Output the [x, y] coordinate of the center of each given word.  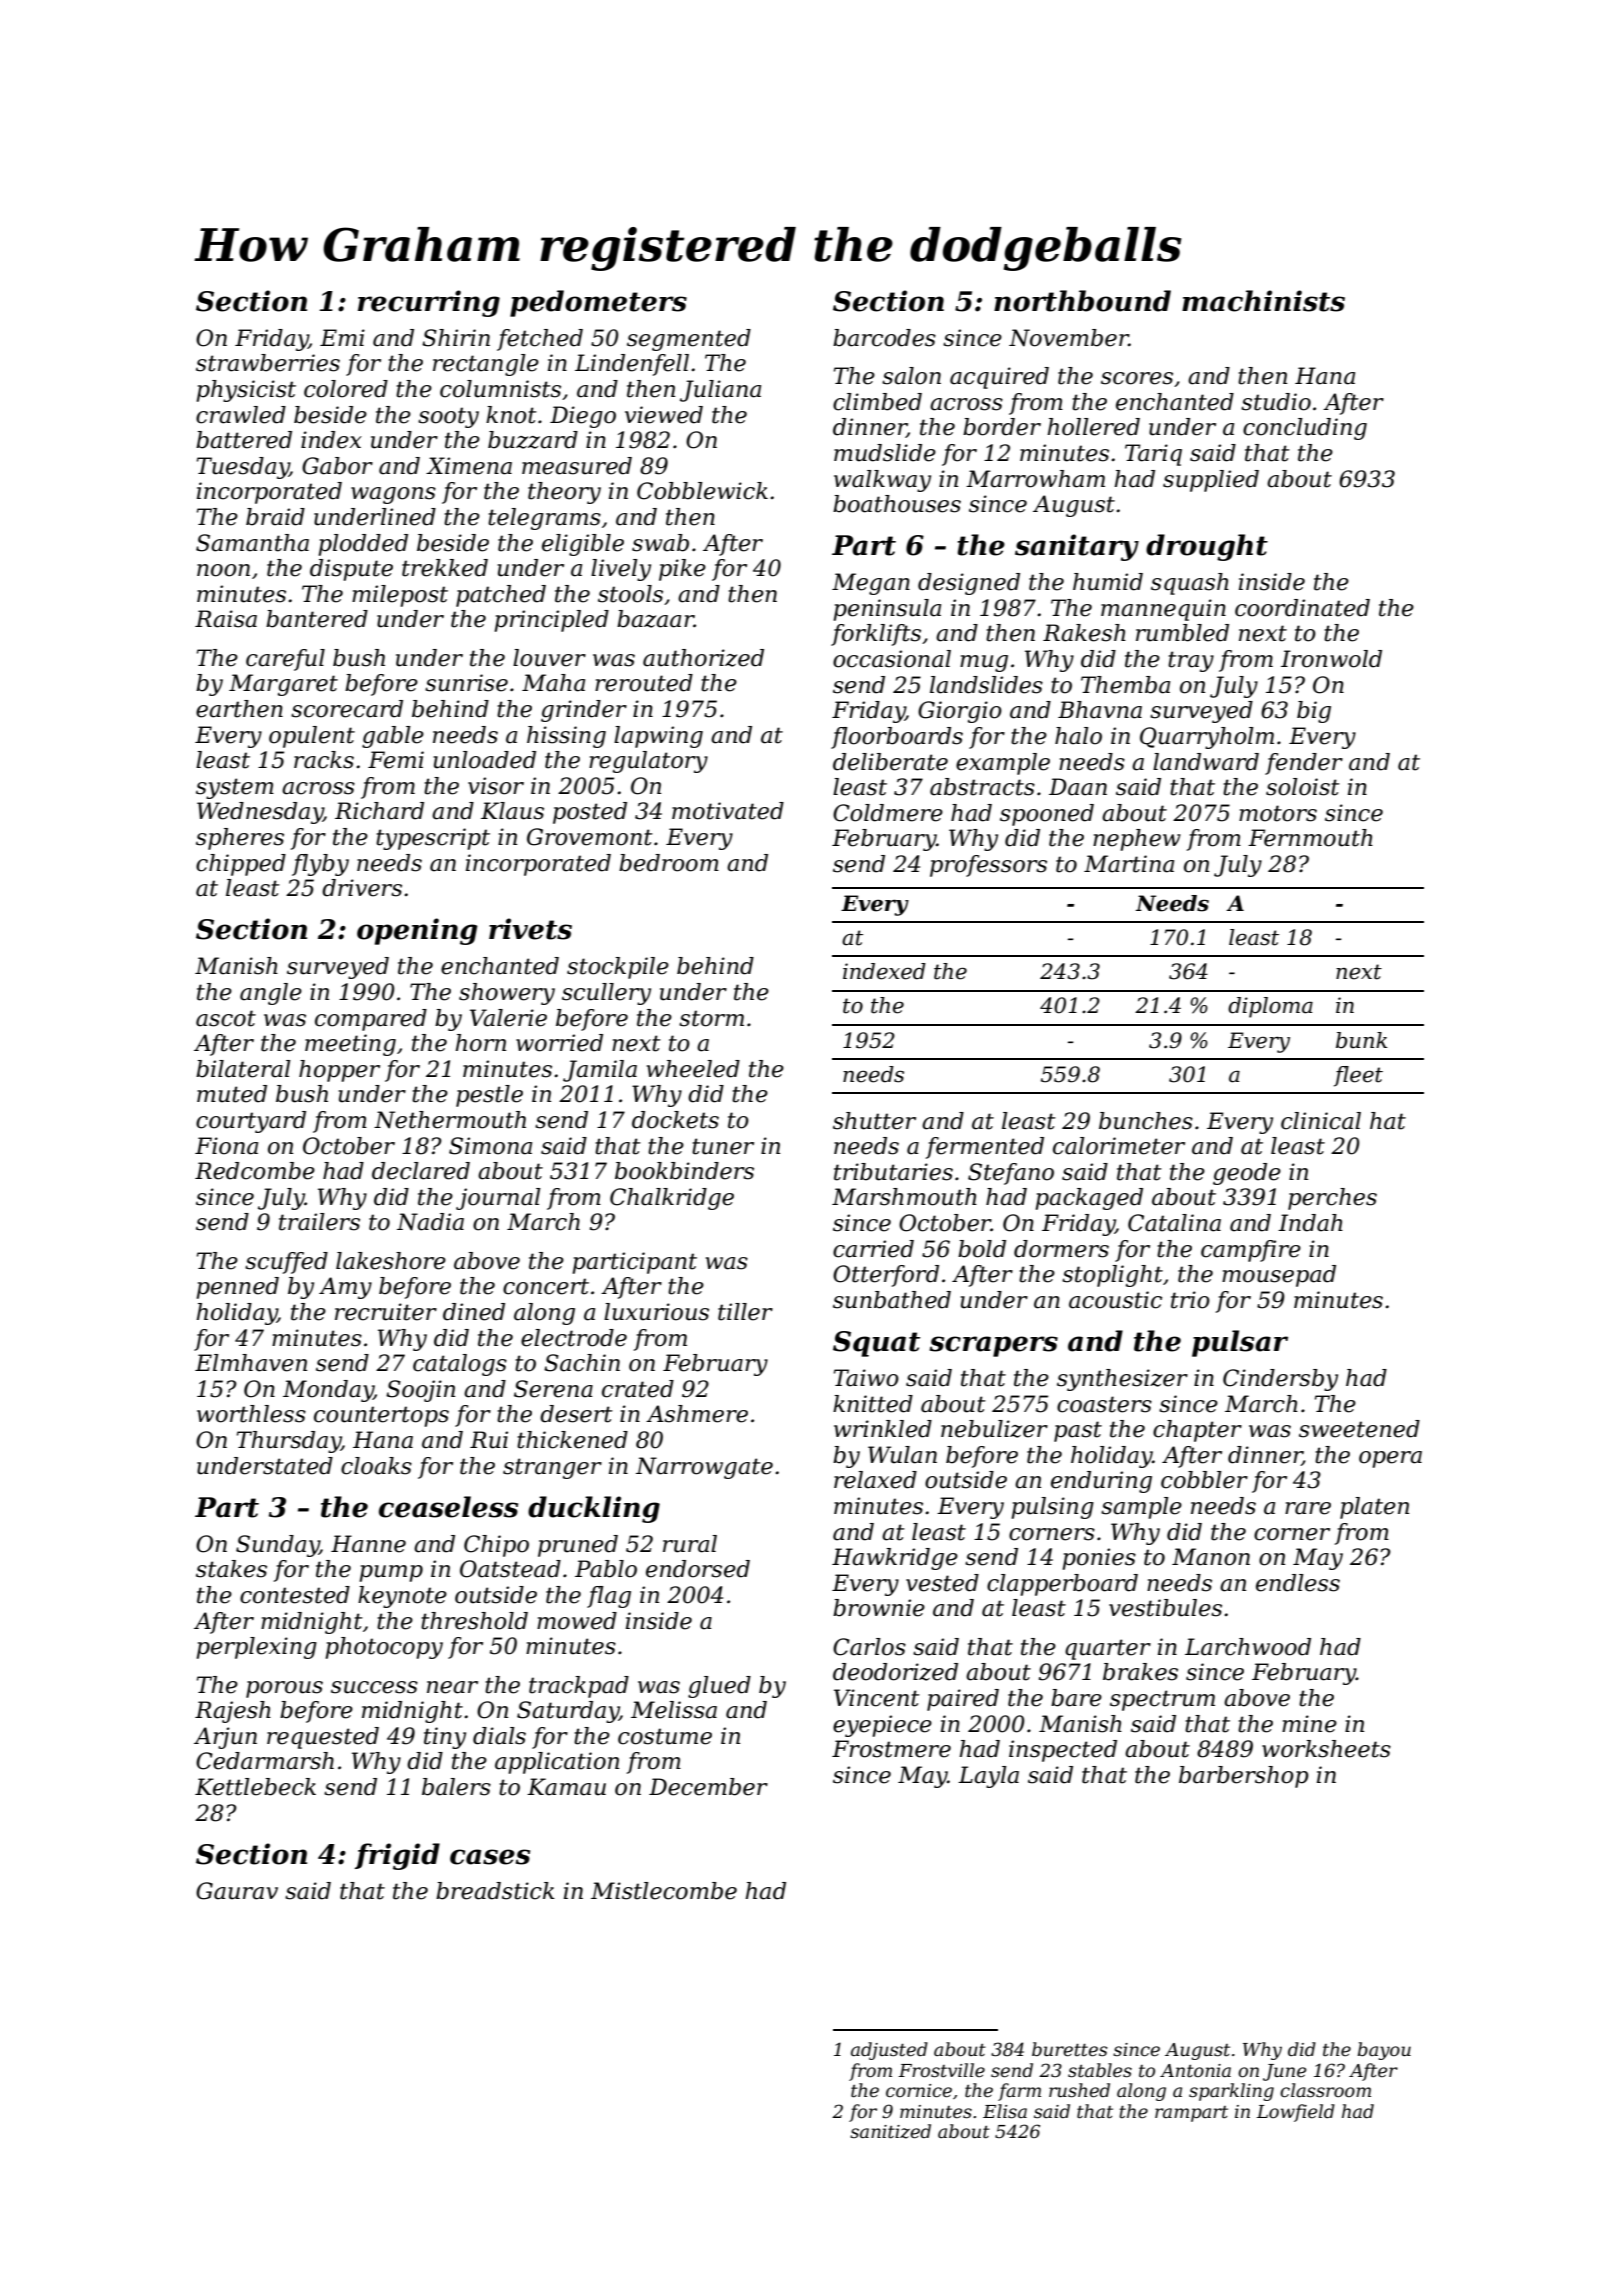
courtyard [251, 1122]
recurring [429, 303]
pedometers [598, 303]
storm [711, 1018]
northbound [1082, 301]
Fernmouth [1310, 838]
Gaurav [237, 1891]
